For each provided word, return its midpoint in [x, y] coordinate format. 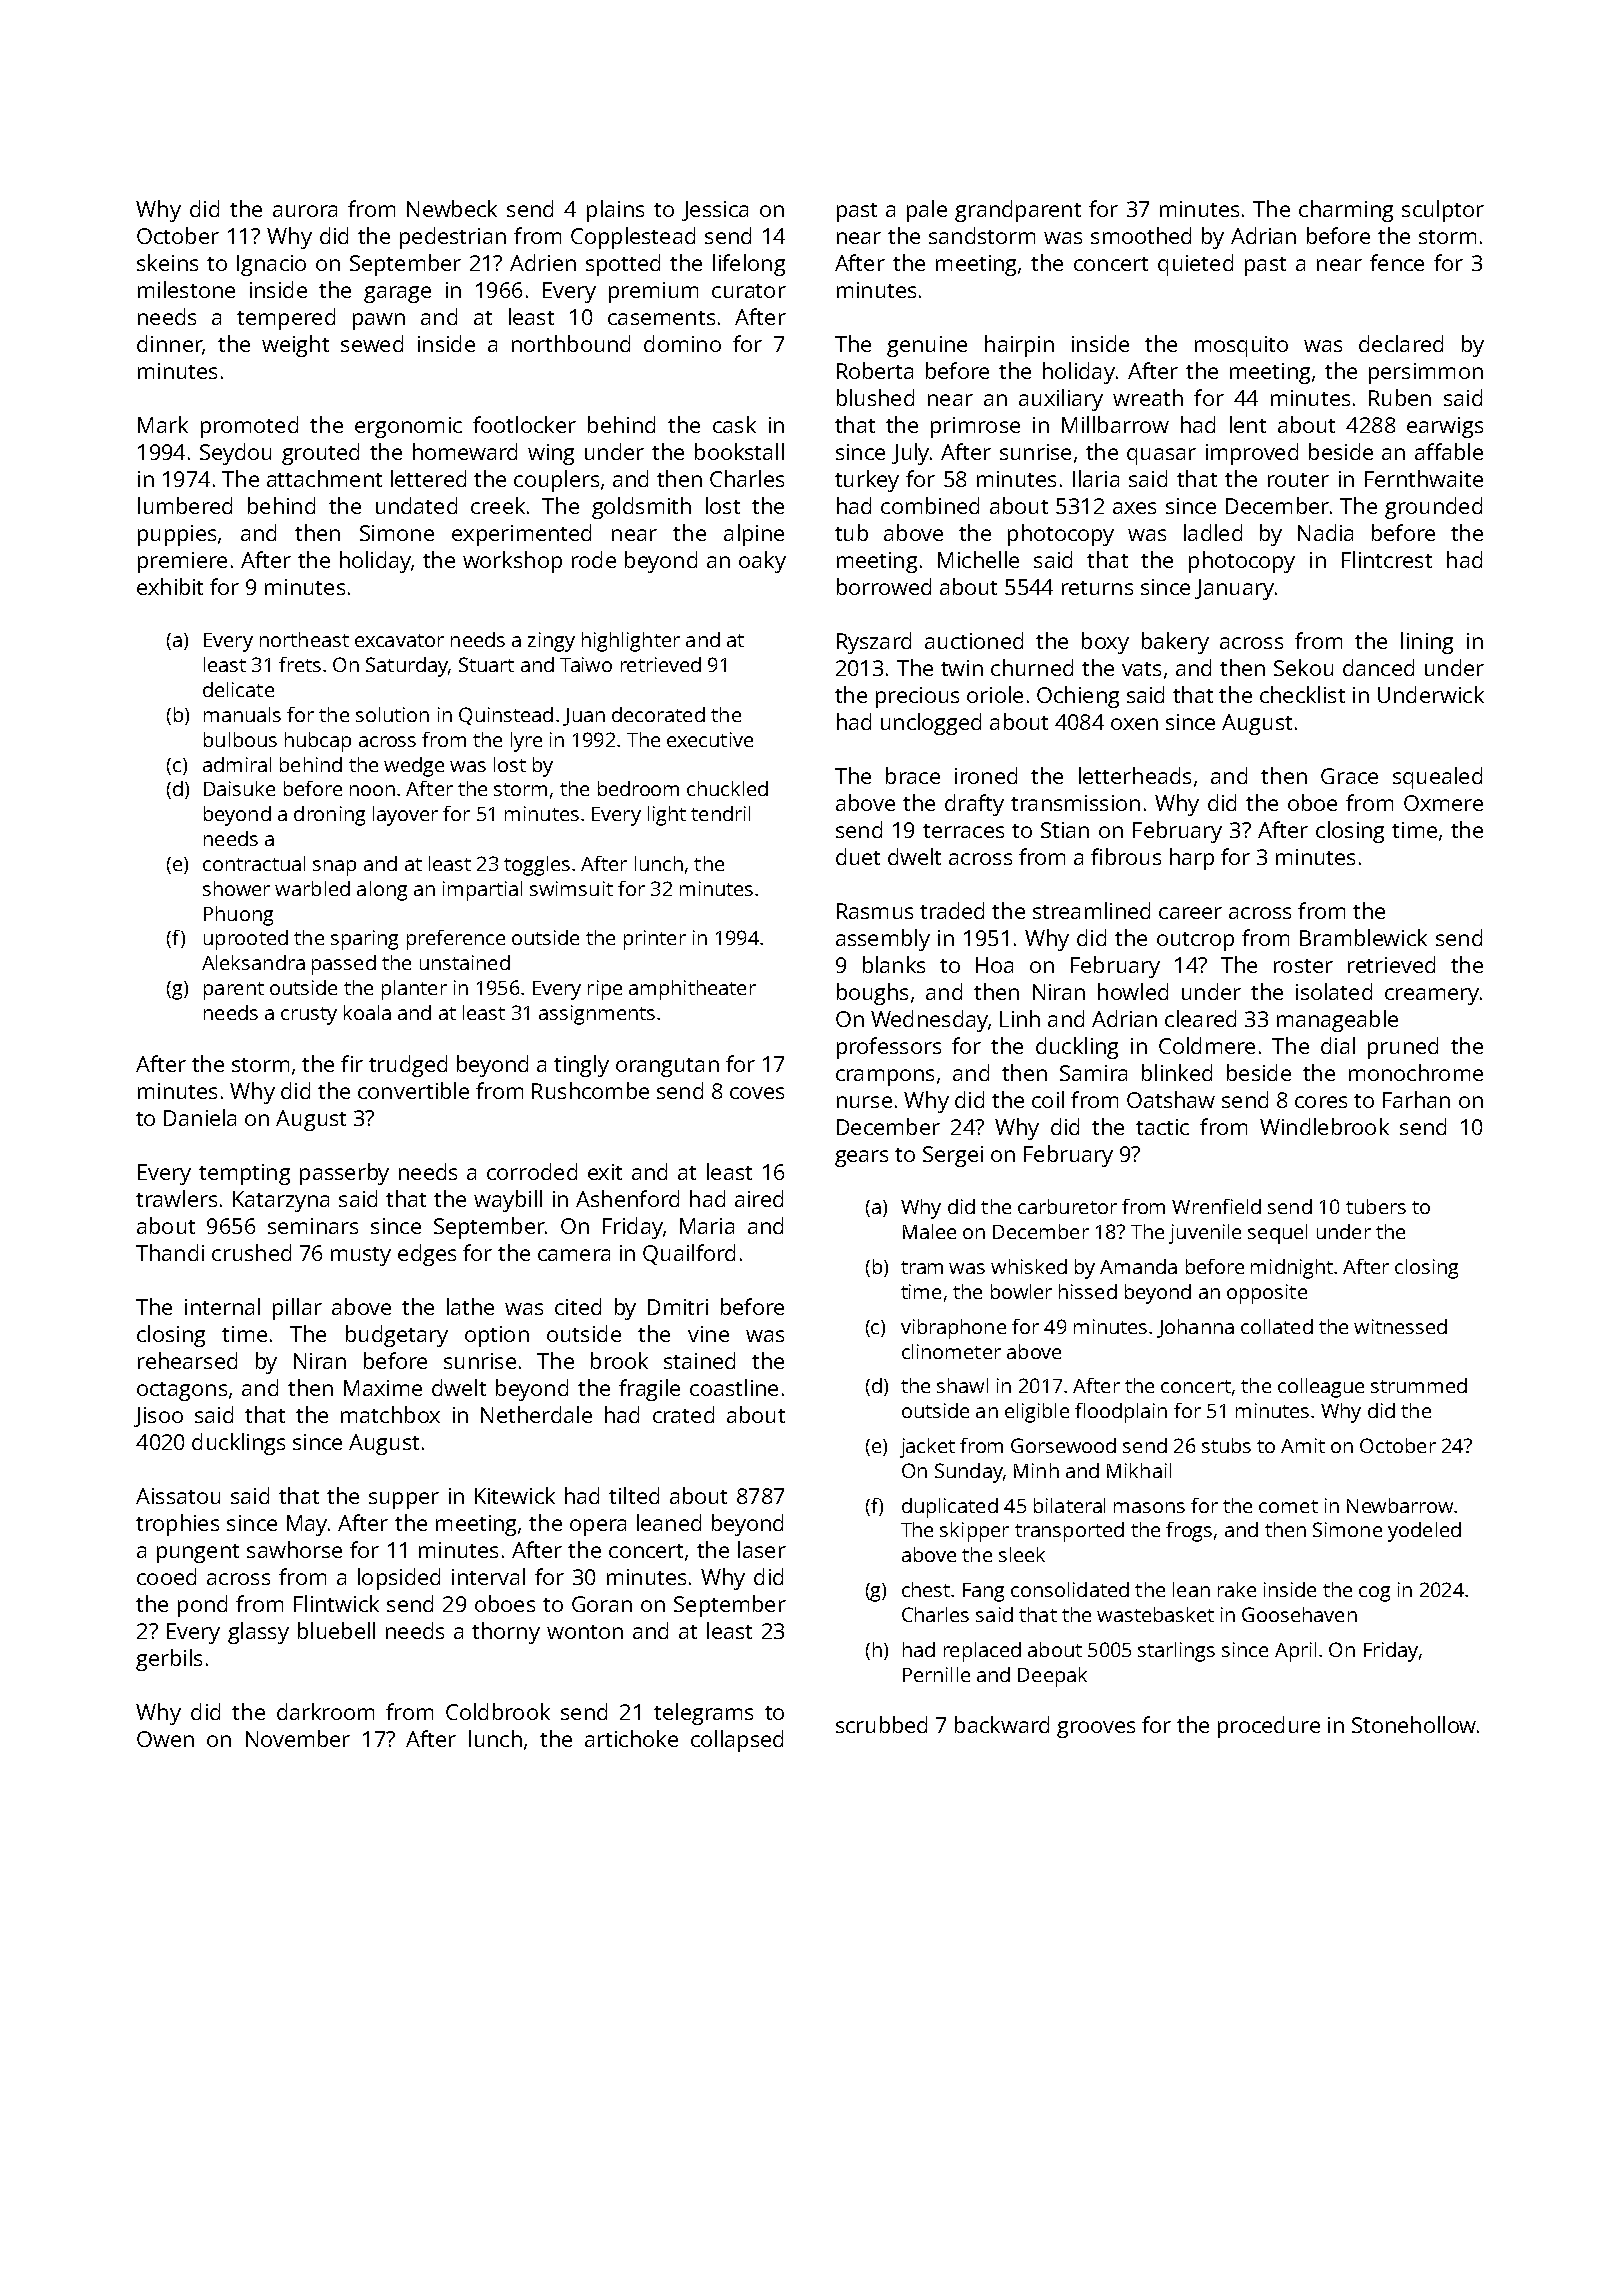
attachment [324, 478]
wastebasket [1155, 1614]
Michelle [978, 559]
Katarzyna [281, 1201]
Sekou [1303, 667]
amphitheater [692, 990]
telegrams [703, 1714]
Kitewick [515, 1495]
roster [1303, 966]
